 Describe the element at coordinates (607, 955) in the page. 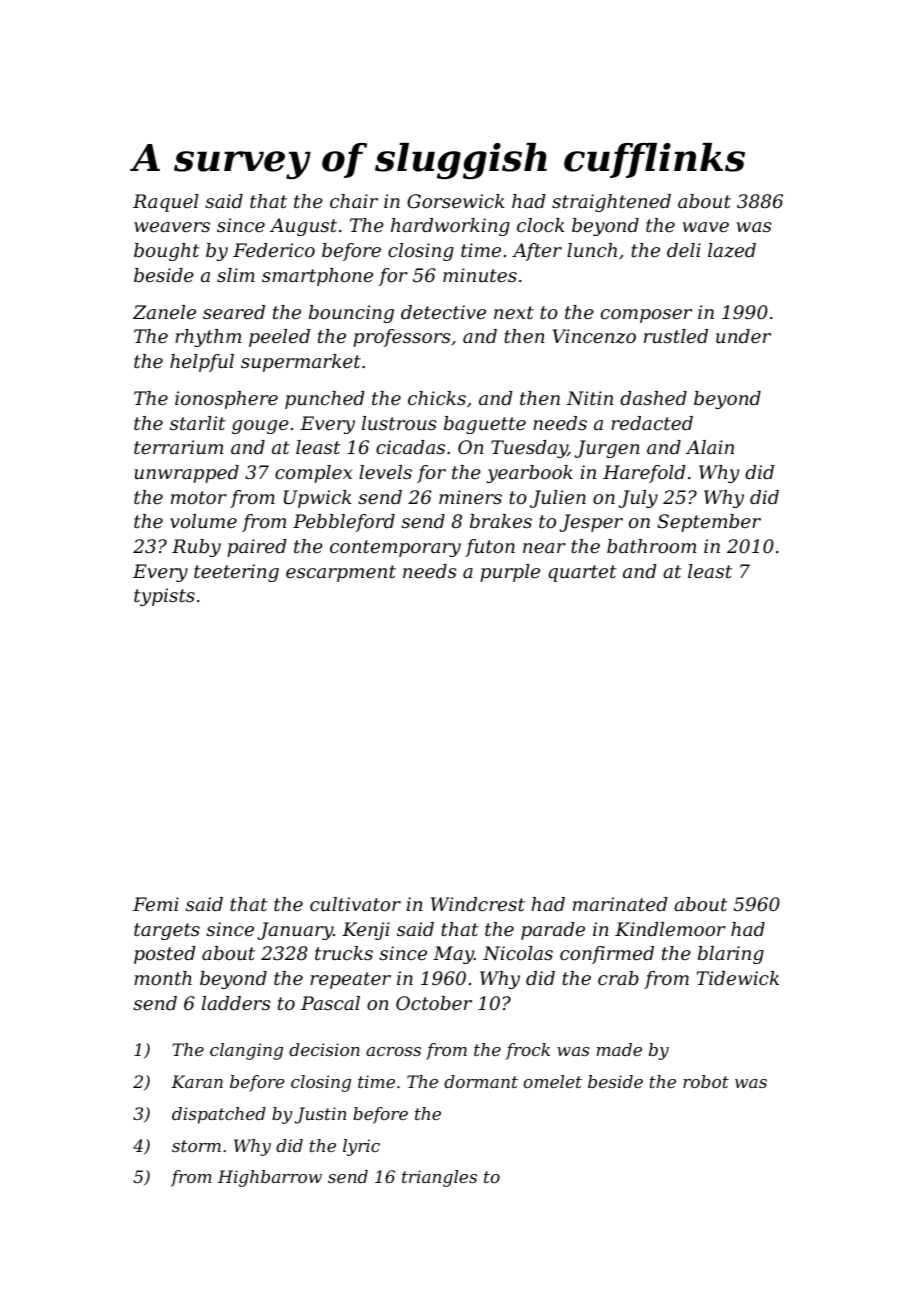

I see `confirmed` at that location.
